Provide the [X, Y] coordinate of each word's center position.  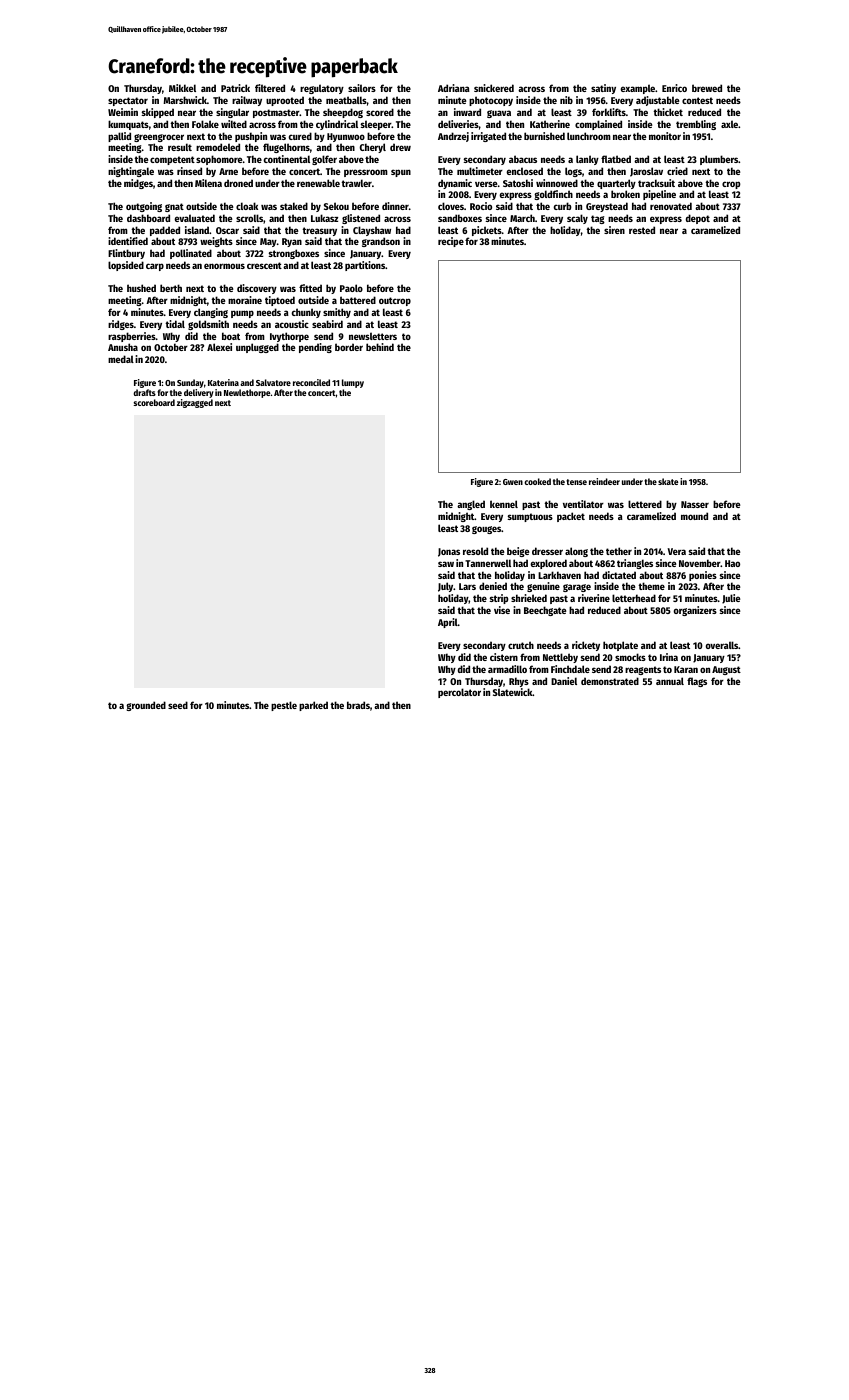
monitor [665, 136]
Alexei [219, 347]
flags [697, 682]
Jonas [449, 552]
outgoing [144, 207]
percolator [459, 693]
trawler [356, 183]
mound [694, 516]
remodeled [218, 147]
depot [698, 219]
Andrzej [453, 137]
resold [475, 551]
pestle [284, 706]
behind [380, 347]
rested [642, 230]
